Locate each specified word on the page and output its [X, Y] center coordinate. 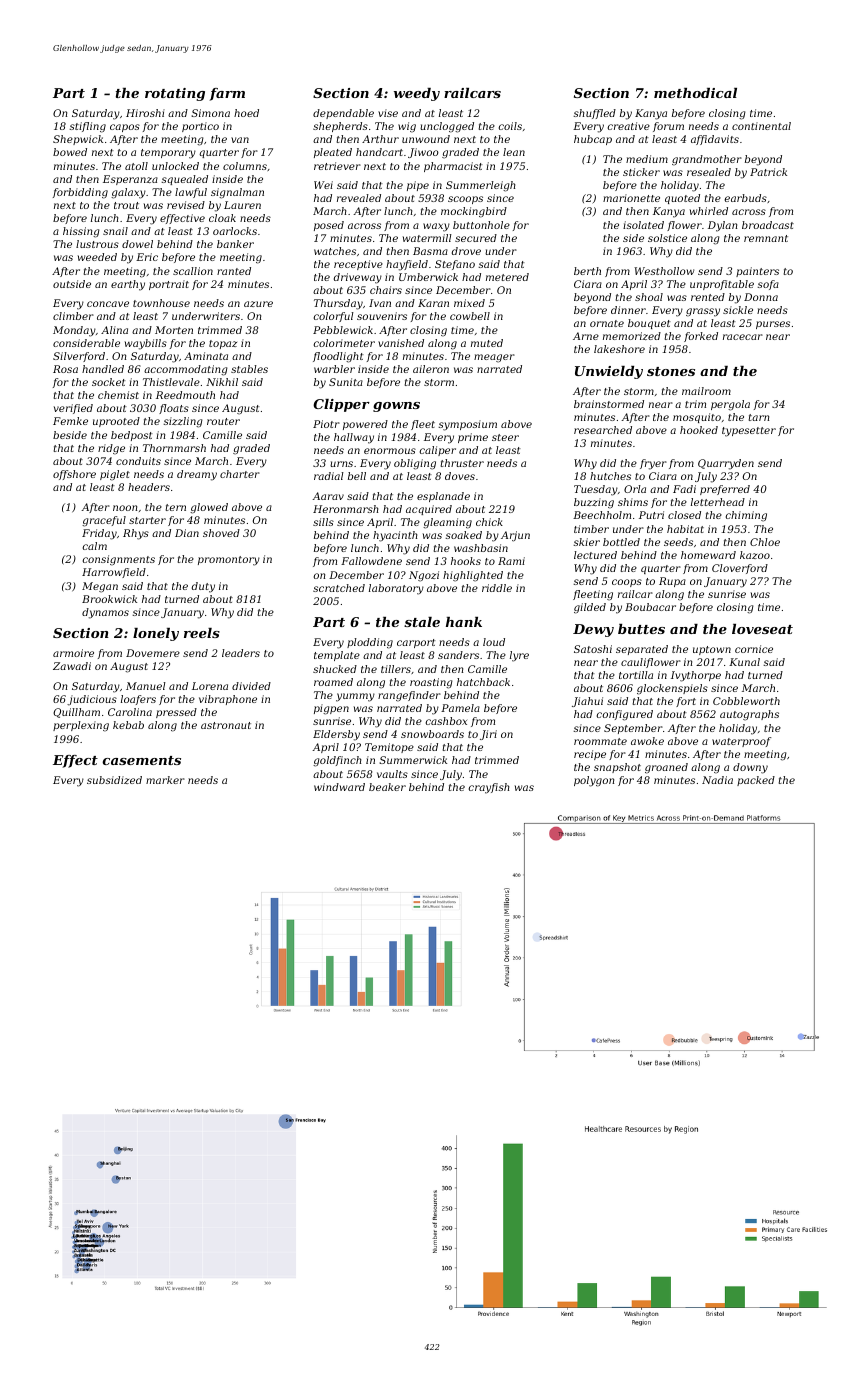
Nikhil [222, 382]
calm [95, 546]
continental [761, 126]
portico [200, 127]
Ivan [380, 303]
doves [460, 476]
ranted [234, 271]
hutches [610, 476]
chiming [746, 516]
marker [165, 780]
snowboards [432, 734]
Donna [761, 297]
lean [514, 152]
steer [505, 437]
